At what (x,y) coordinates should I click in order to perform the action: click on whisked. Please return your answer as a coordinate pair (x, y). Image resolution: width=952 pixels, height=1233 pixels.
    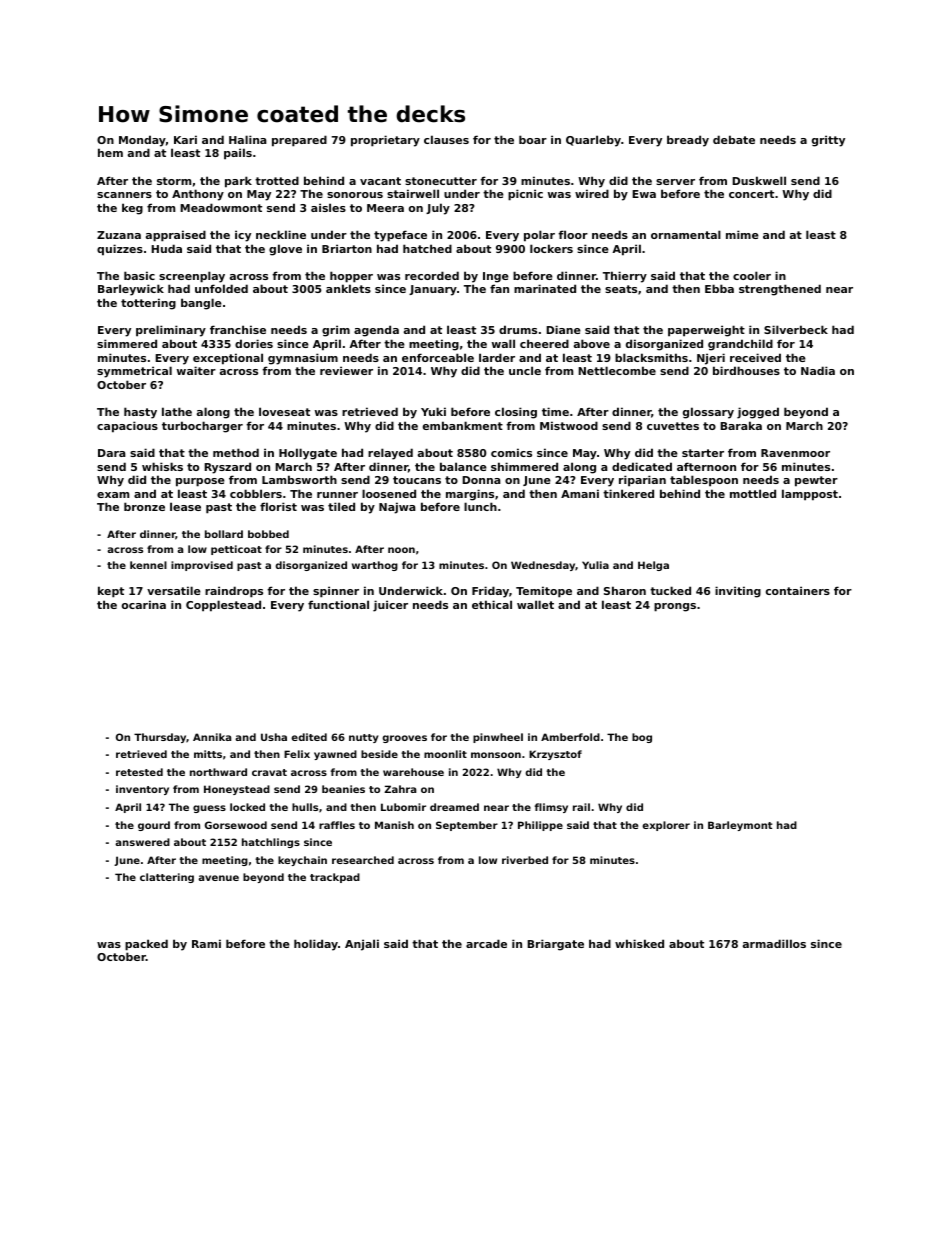
    Looking at the image, I should click on (639, 943).
